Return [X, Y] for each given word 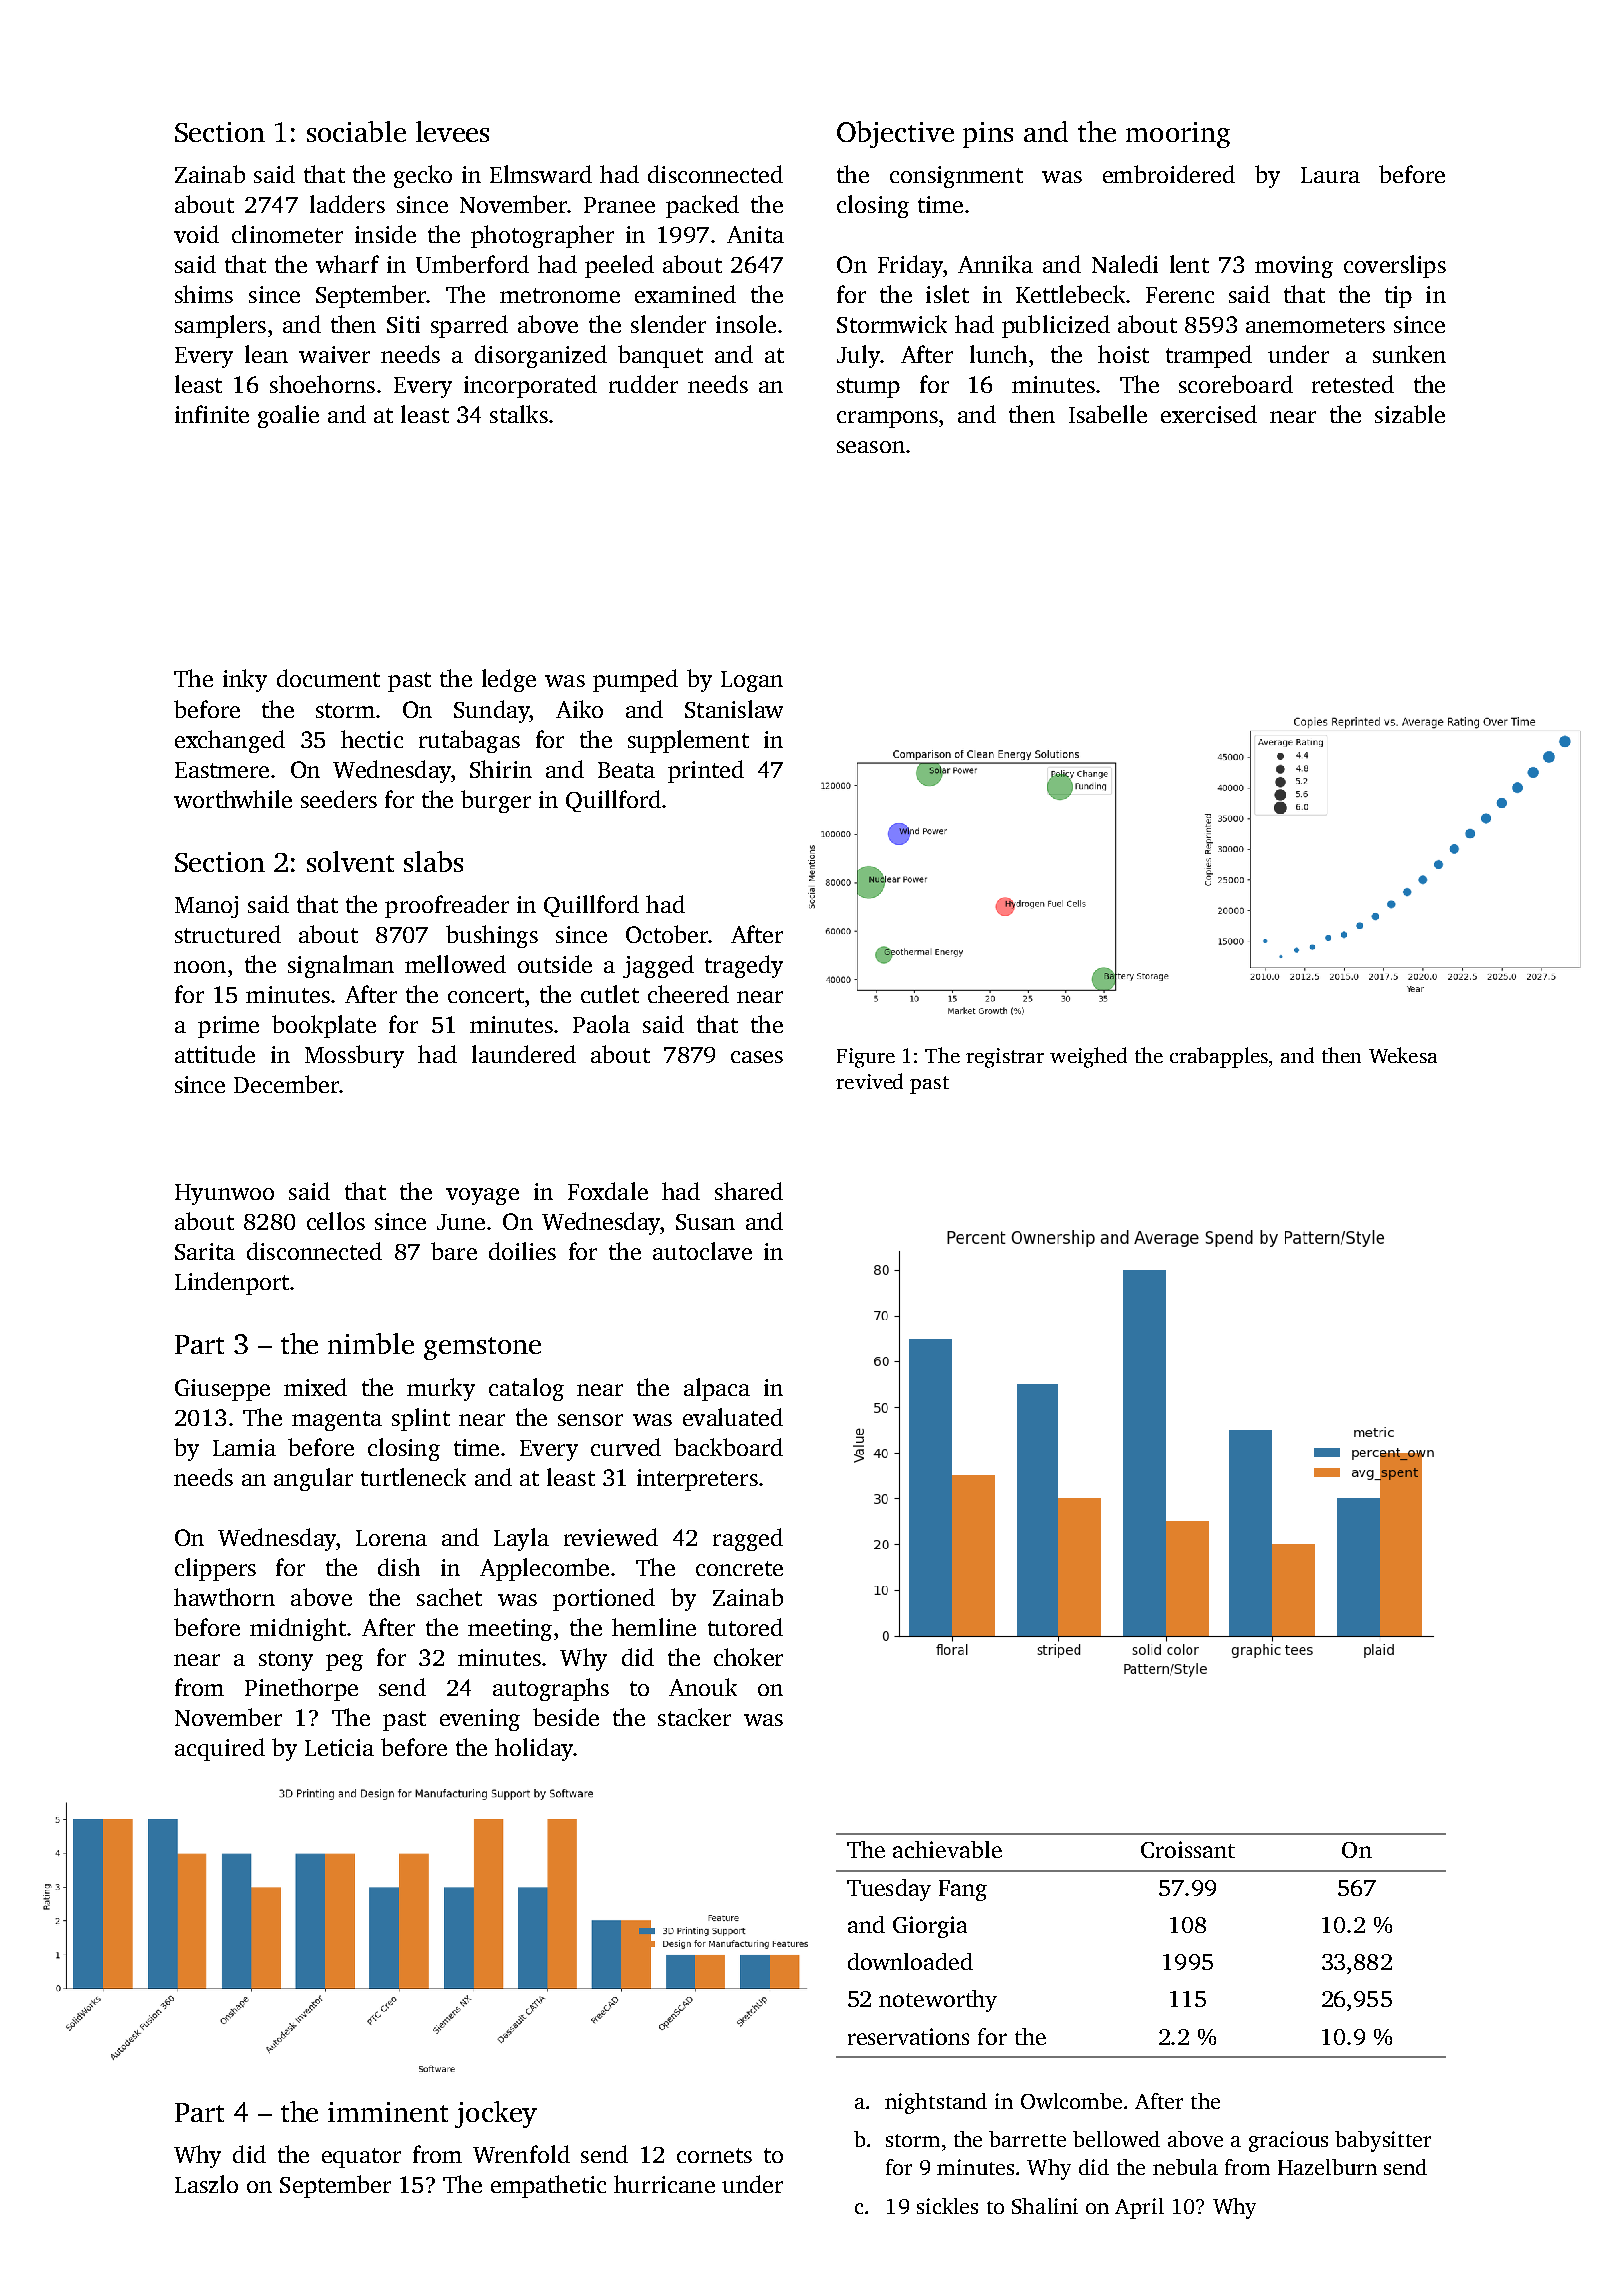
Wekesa [1403, 1055]
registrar [1005, 1058]
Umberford [472, 264]
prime [228, 1027]
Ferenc [1180, 295]
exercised [1209, 414]
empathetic [548, 2186]
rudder [643, 384]
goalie [288, 416]
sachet [449, 1597]
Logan [752, 681]
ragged [748, 1539]
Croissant [1188, 1849]
